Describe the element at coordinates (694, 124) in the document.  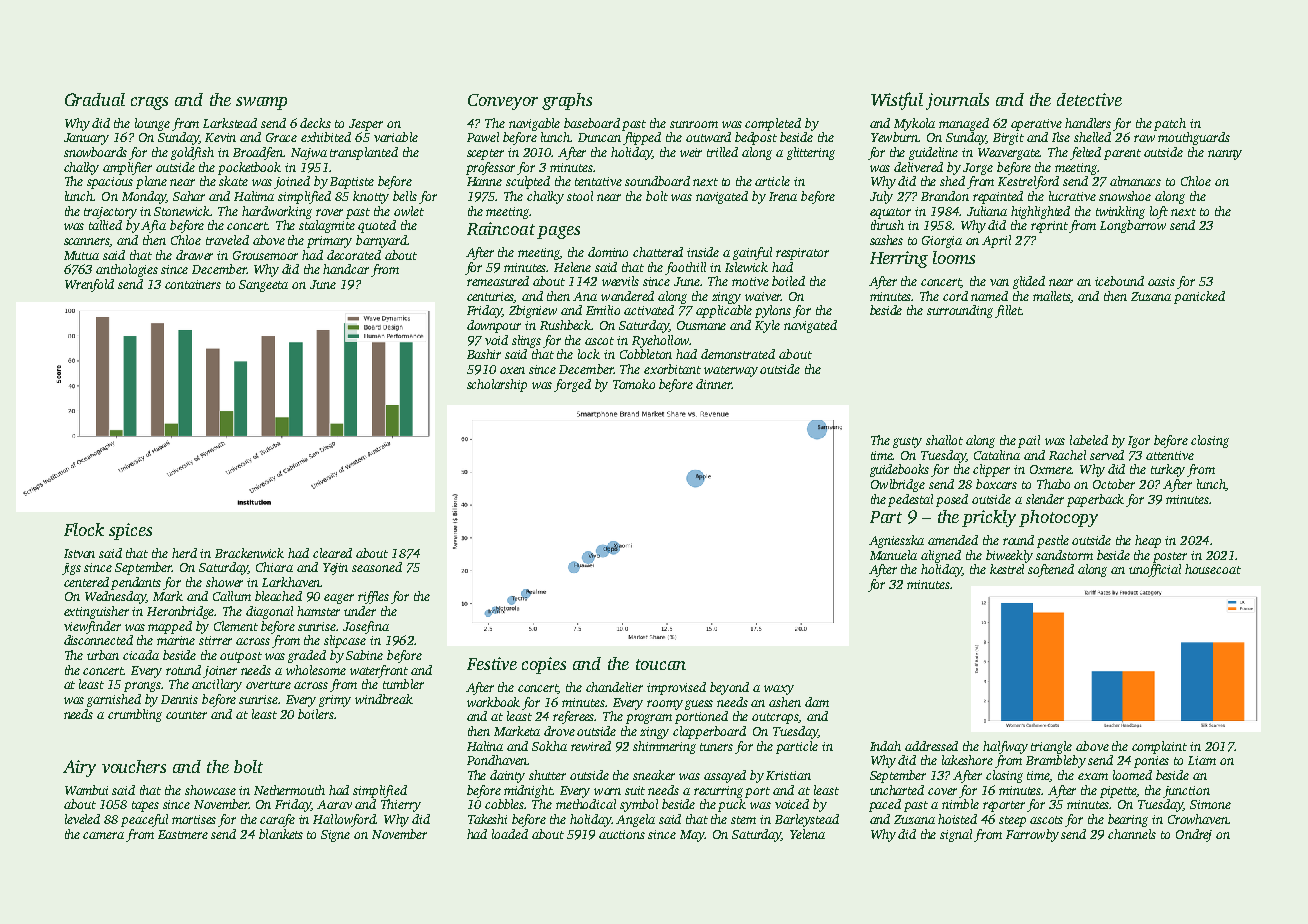
I see `sunroom` at that location.
